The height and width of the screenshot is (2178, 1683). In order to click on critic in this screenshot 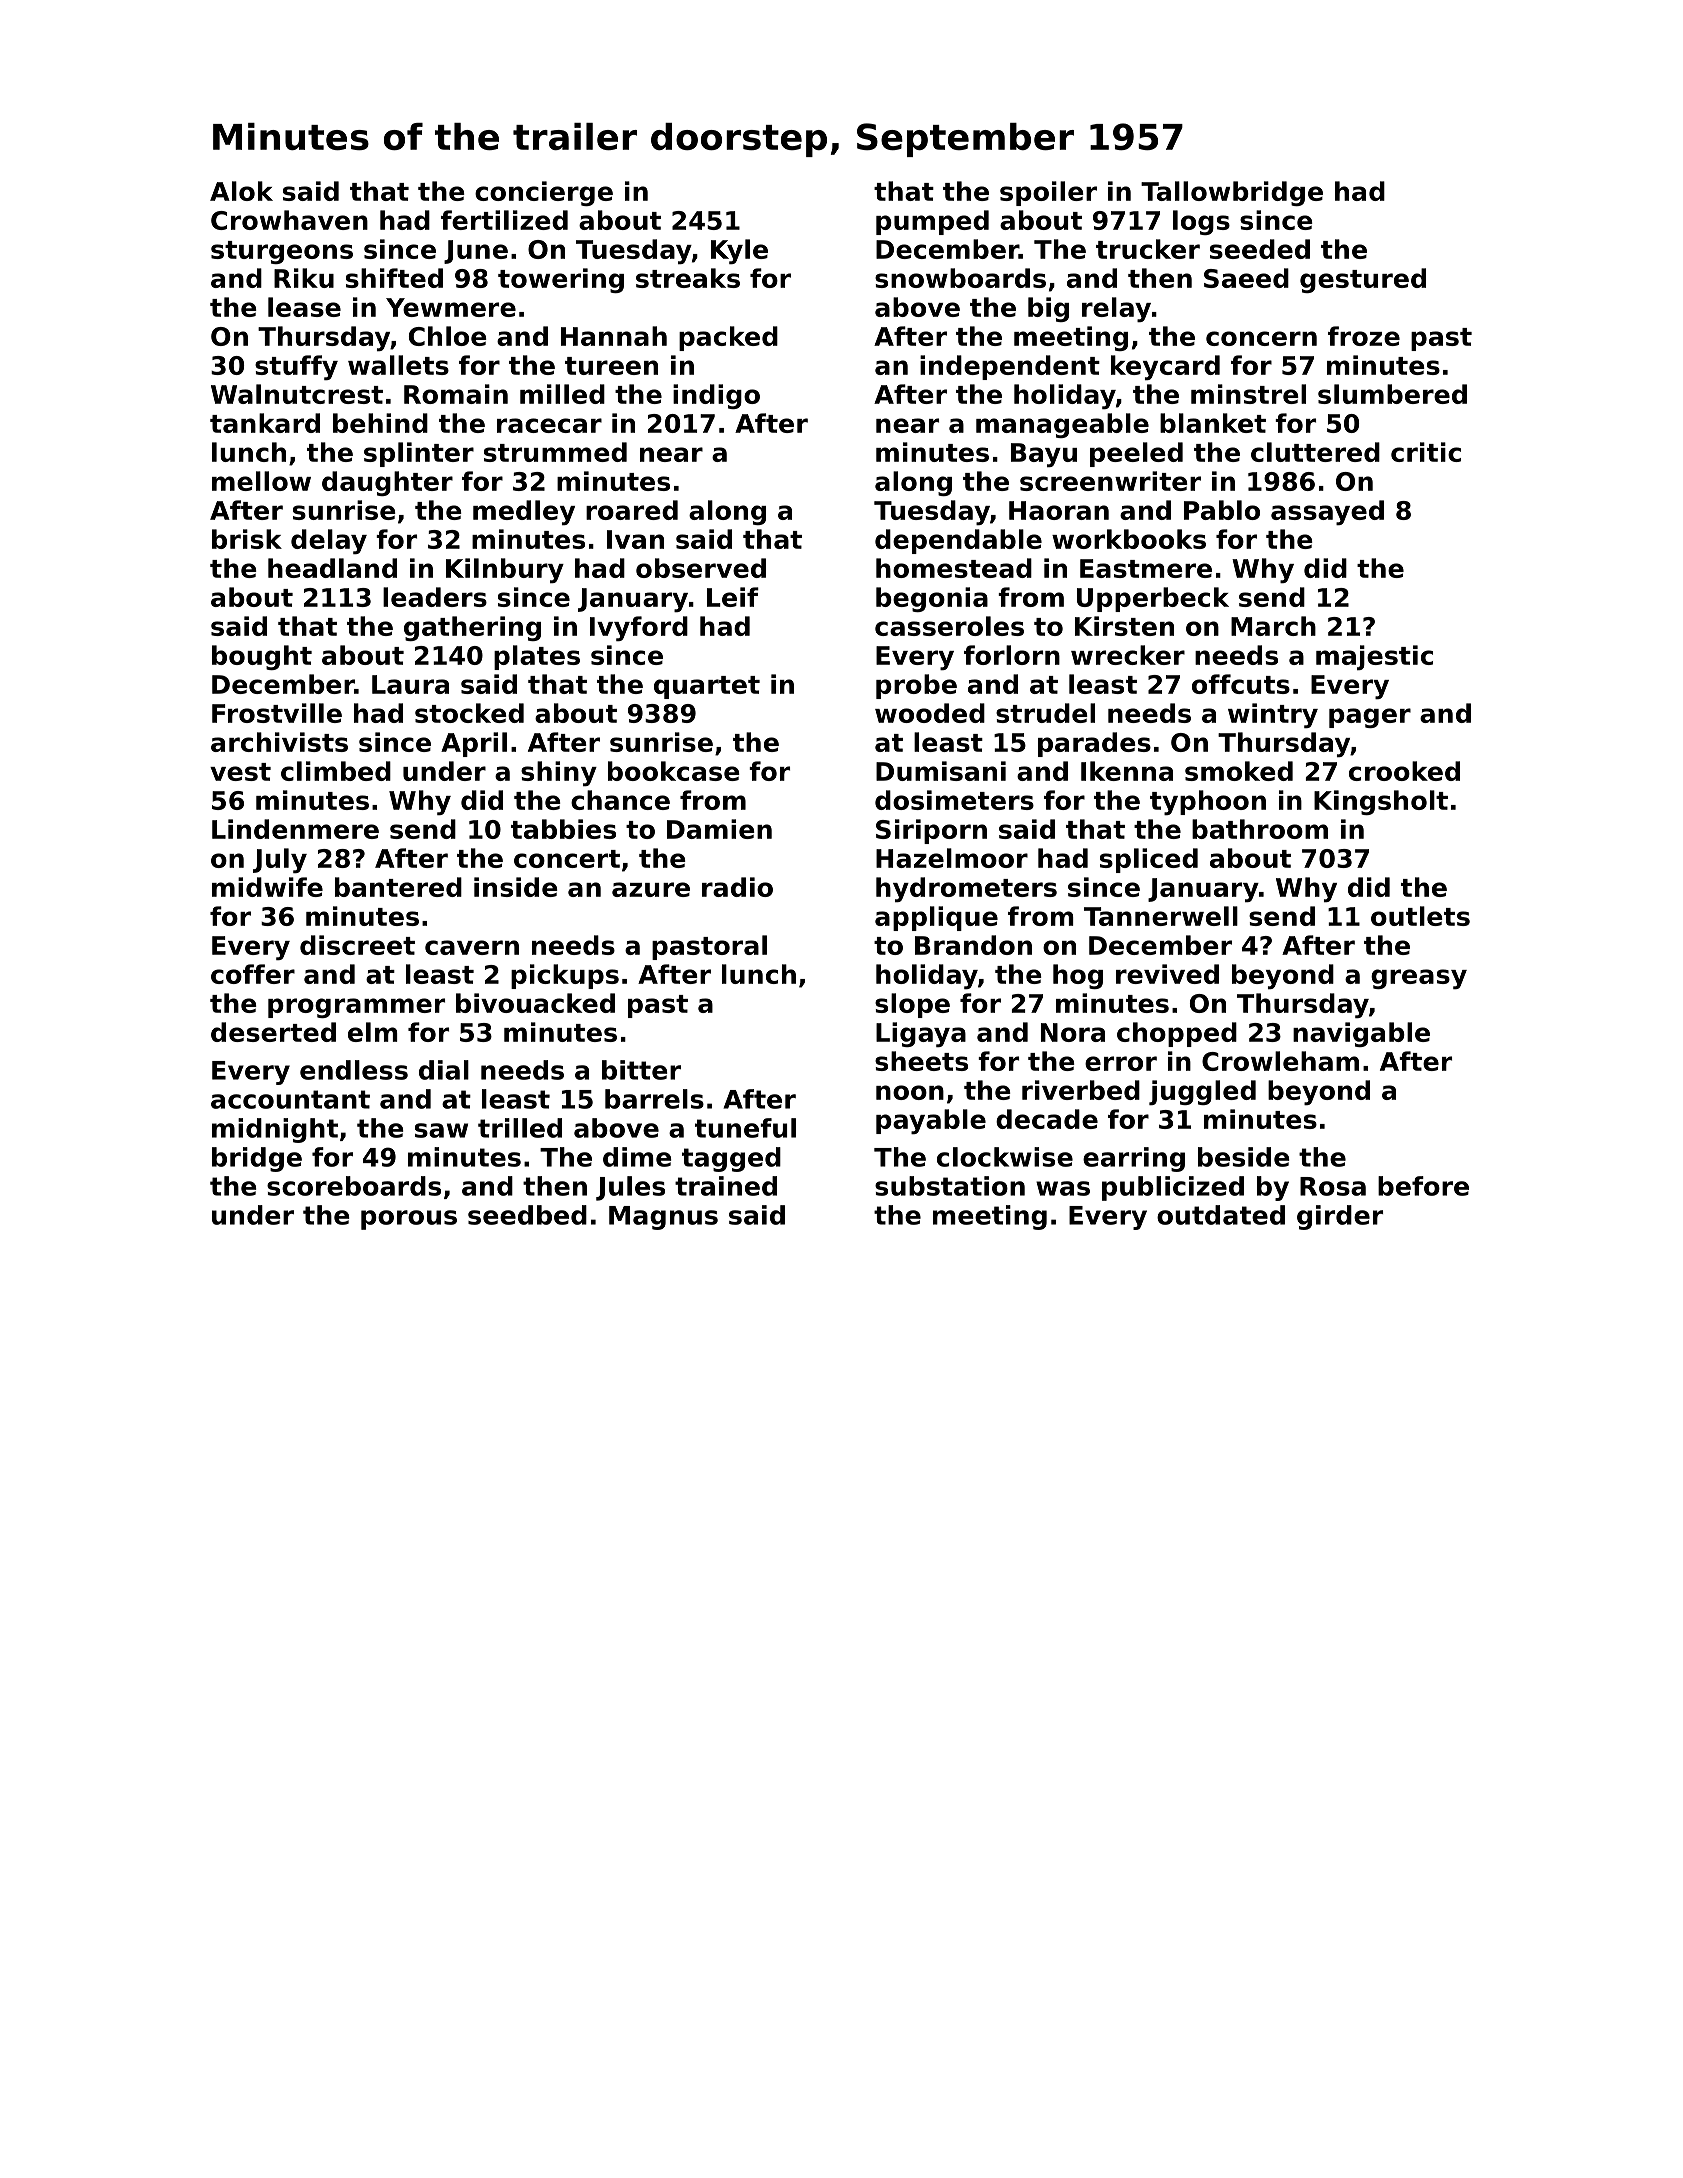, I will do `click(1426, 452)`.
